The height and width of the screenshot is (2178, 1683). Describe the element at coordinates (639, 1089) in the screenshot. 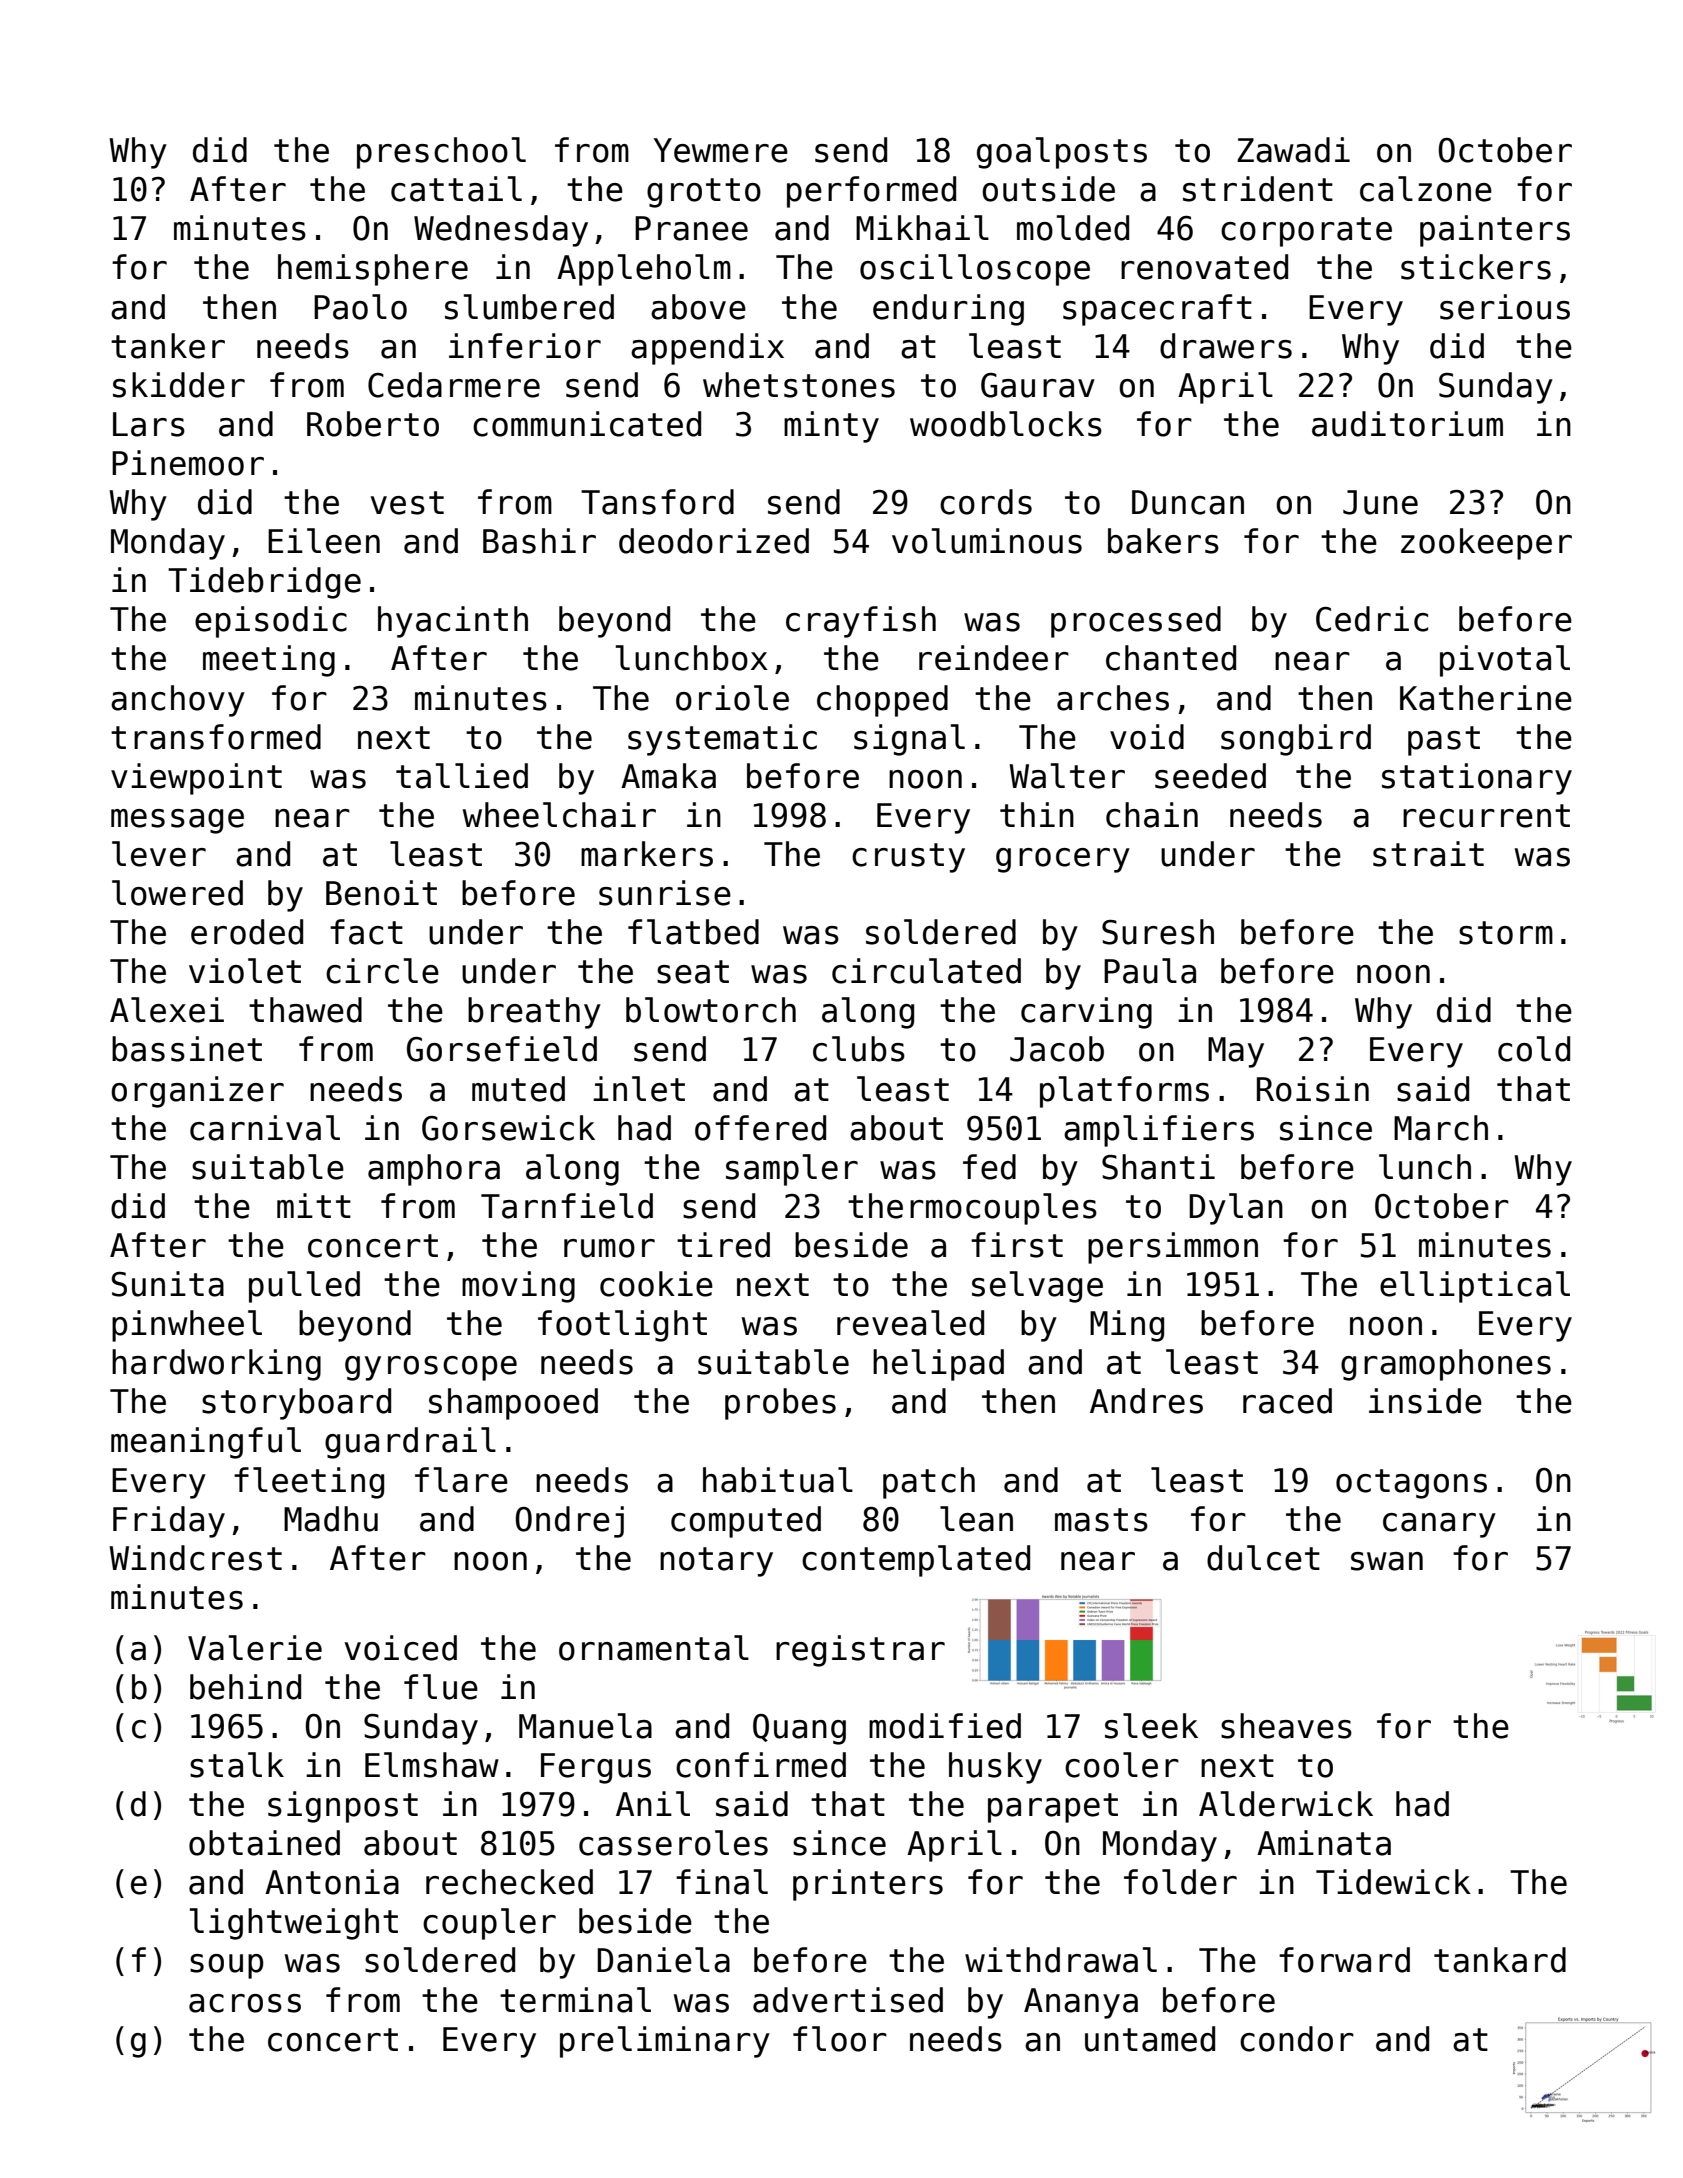

I see `inlet` at that location.
